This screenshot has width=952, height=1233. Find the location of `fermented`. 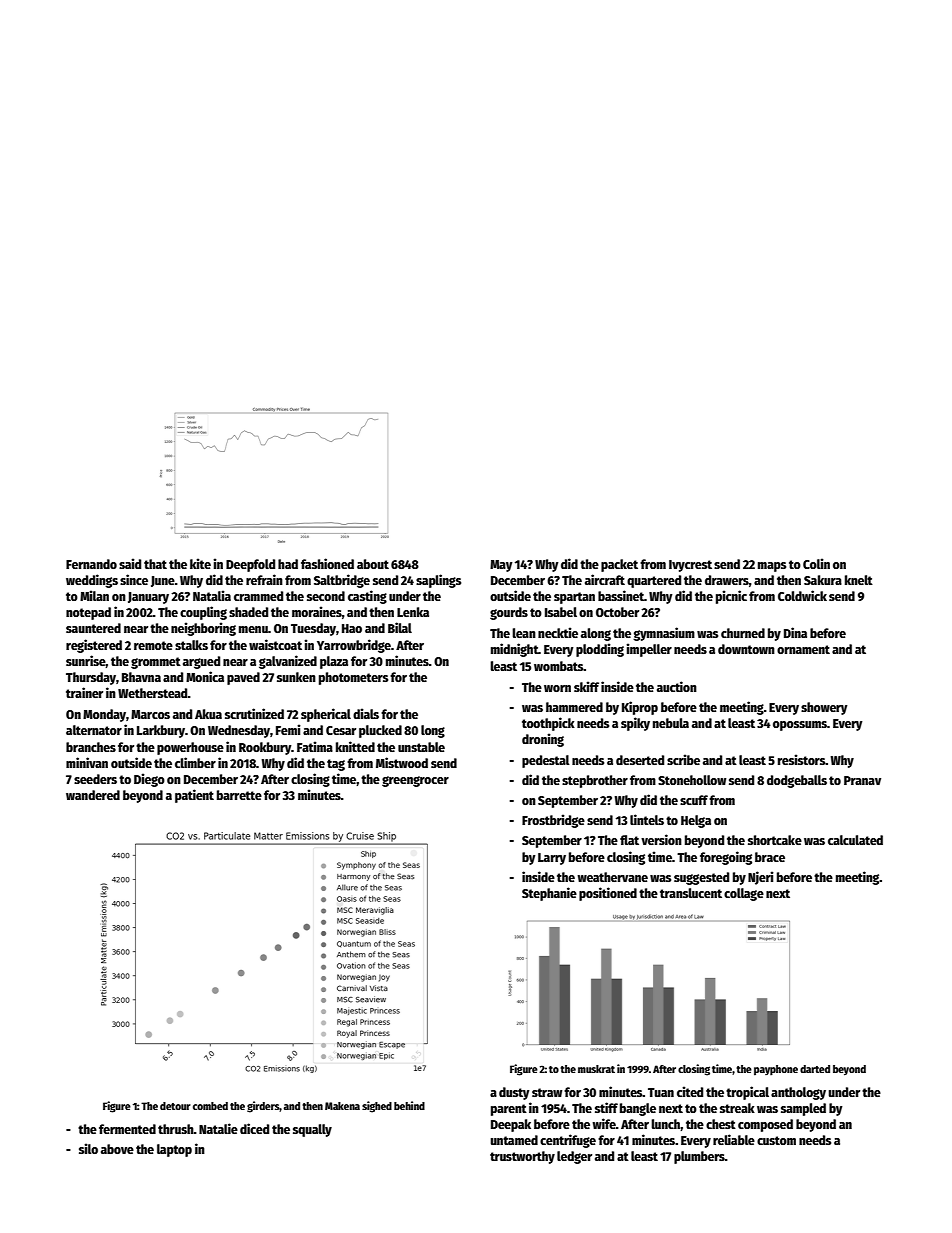

fermented is located at coordinates (127, 1129).
